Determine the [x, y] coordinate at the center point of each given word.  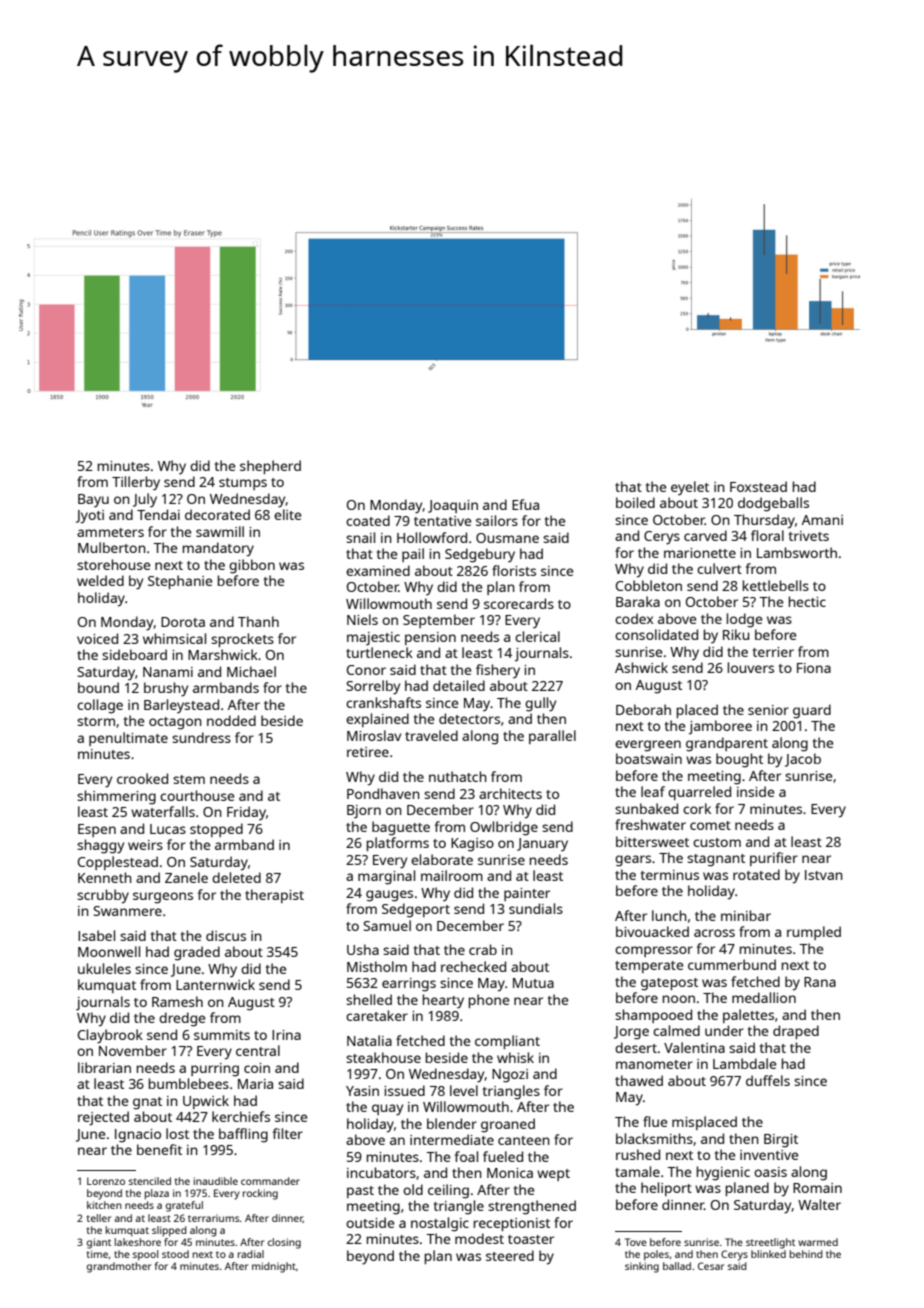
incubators [381, 1172]
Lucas [168, 829]
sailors [497, 520]
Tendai [158, 514]
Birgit [781, 1141]
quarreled [699, 793]
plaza [157, 1194]
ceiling [448, 1191]
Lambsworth [797, 552]
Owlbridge [504, 828]
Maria [255, 1084]
